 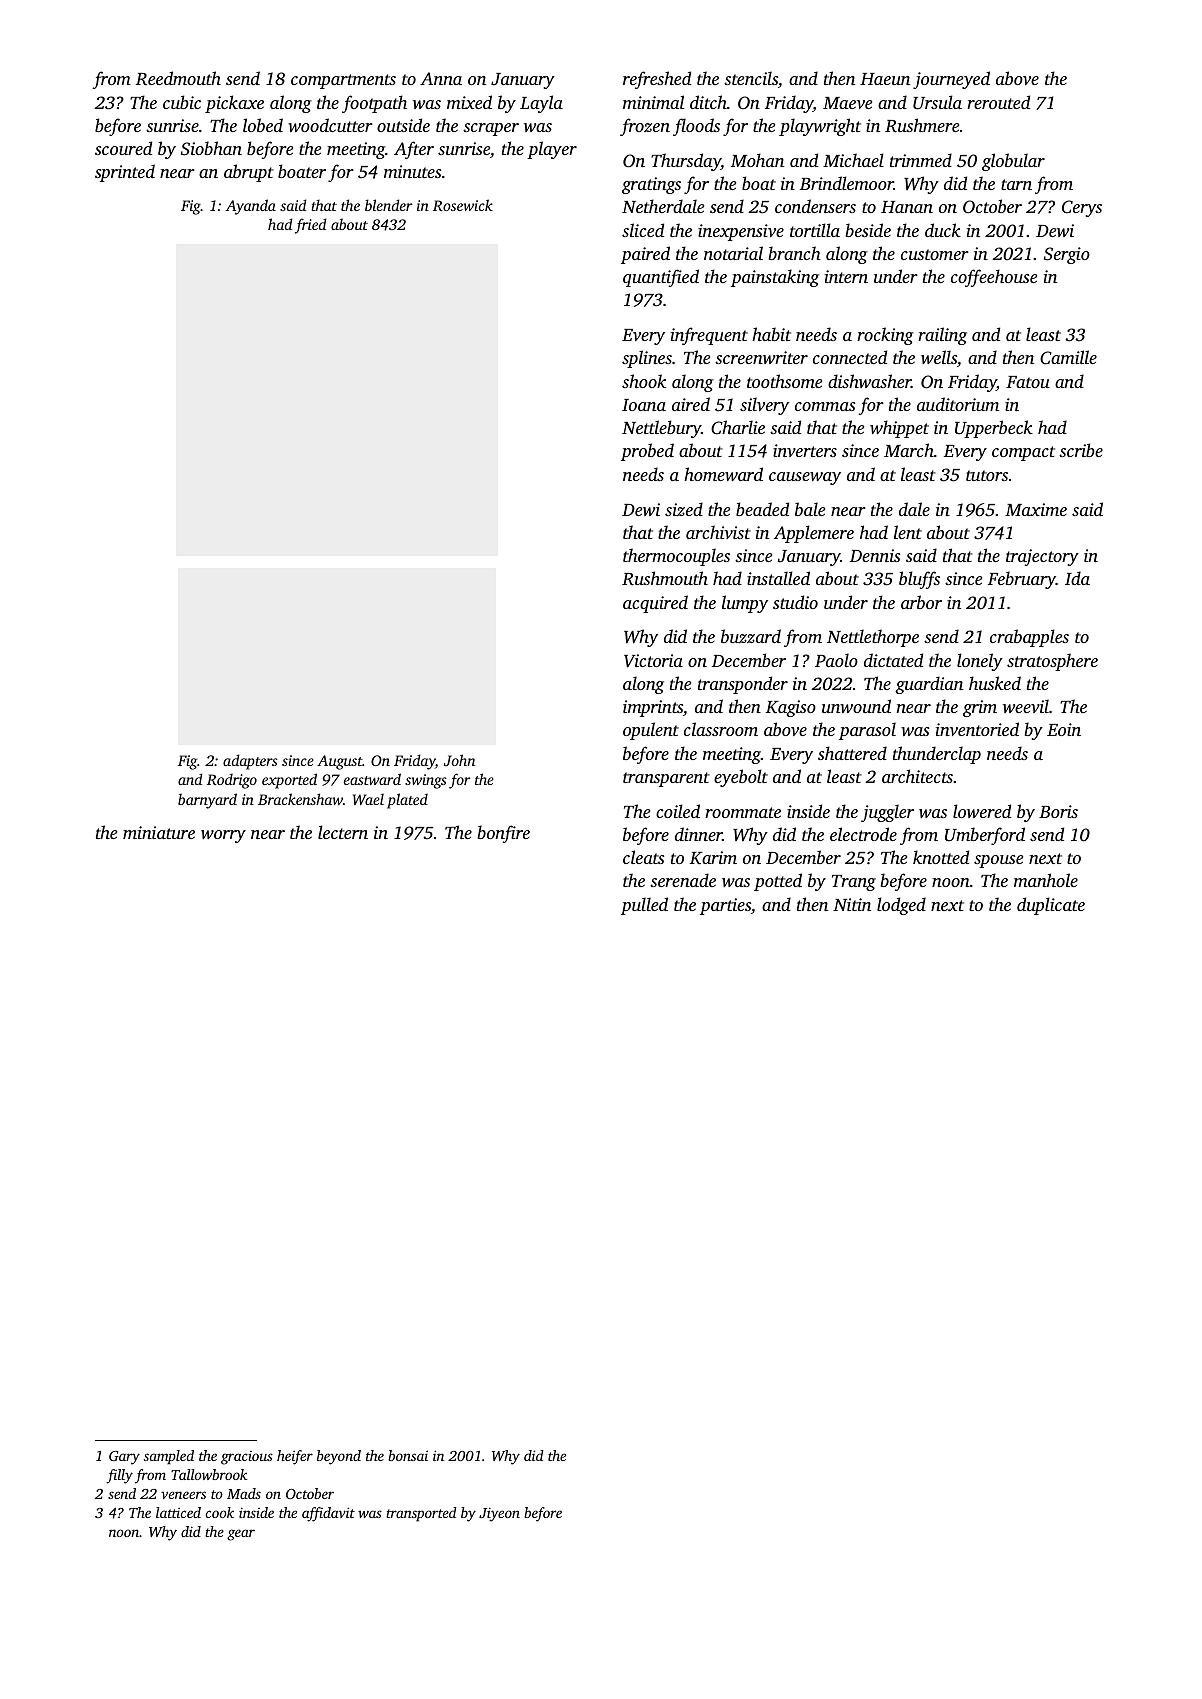 I want to click on tutors, so click(x=987, y=475).
